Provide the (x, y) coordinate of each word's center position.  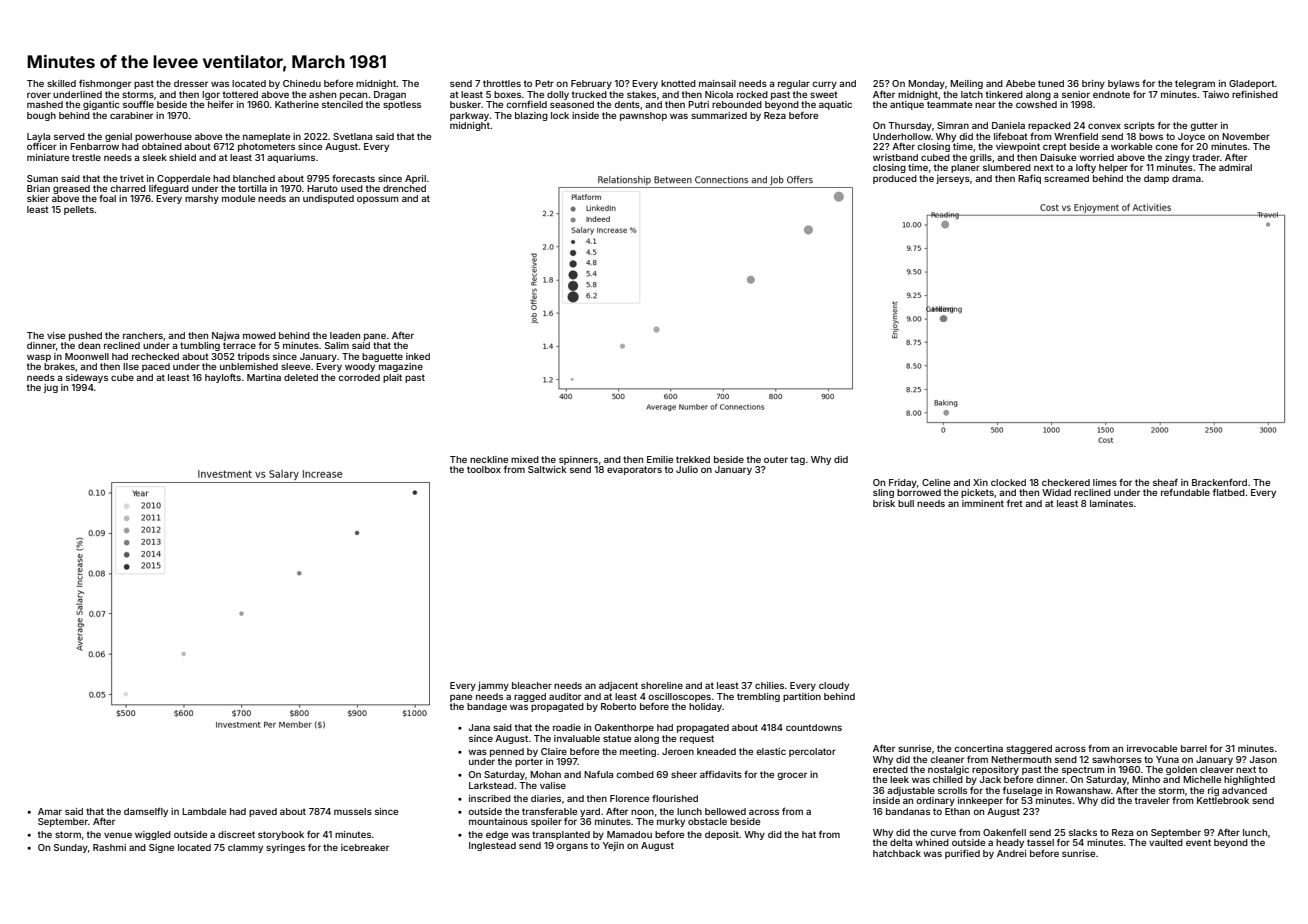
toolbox (484, 469)
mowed (259, 335)
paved (263, 812)
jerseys (953, 179)
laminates (1111, 503)
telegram (1195, 84)
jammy (493, 686)
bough (41, 116)
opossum (378, 200)
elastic (771, 751)
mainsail (717, 83)
